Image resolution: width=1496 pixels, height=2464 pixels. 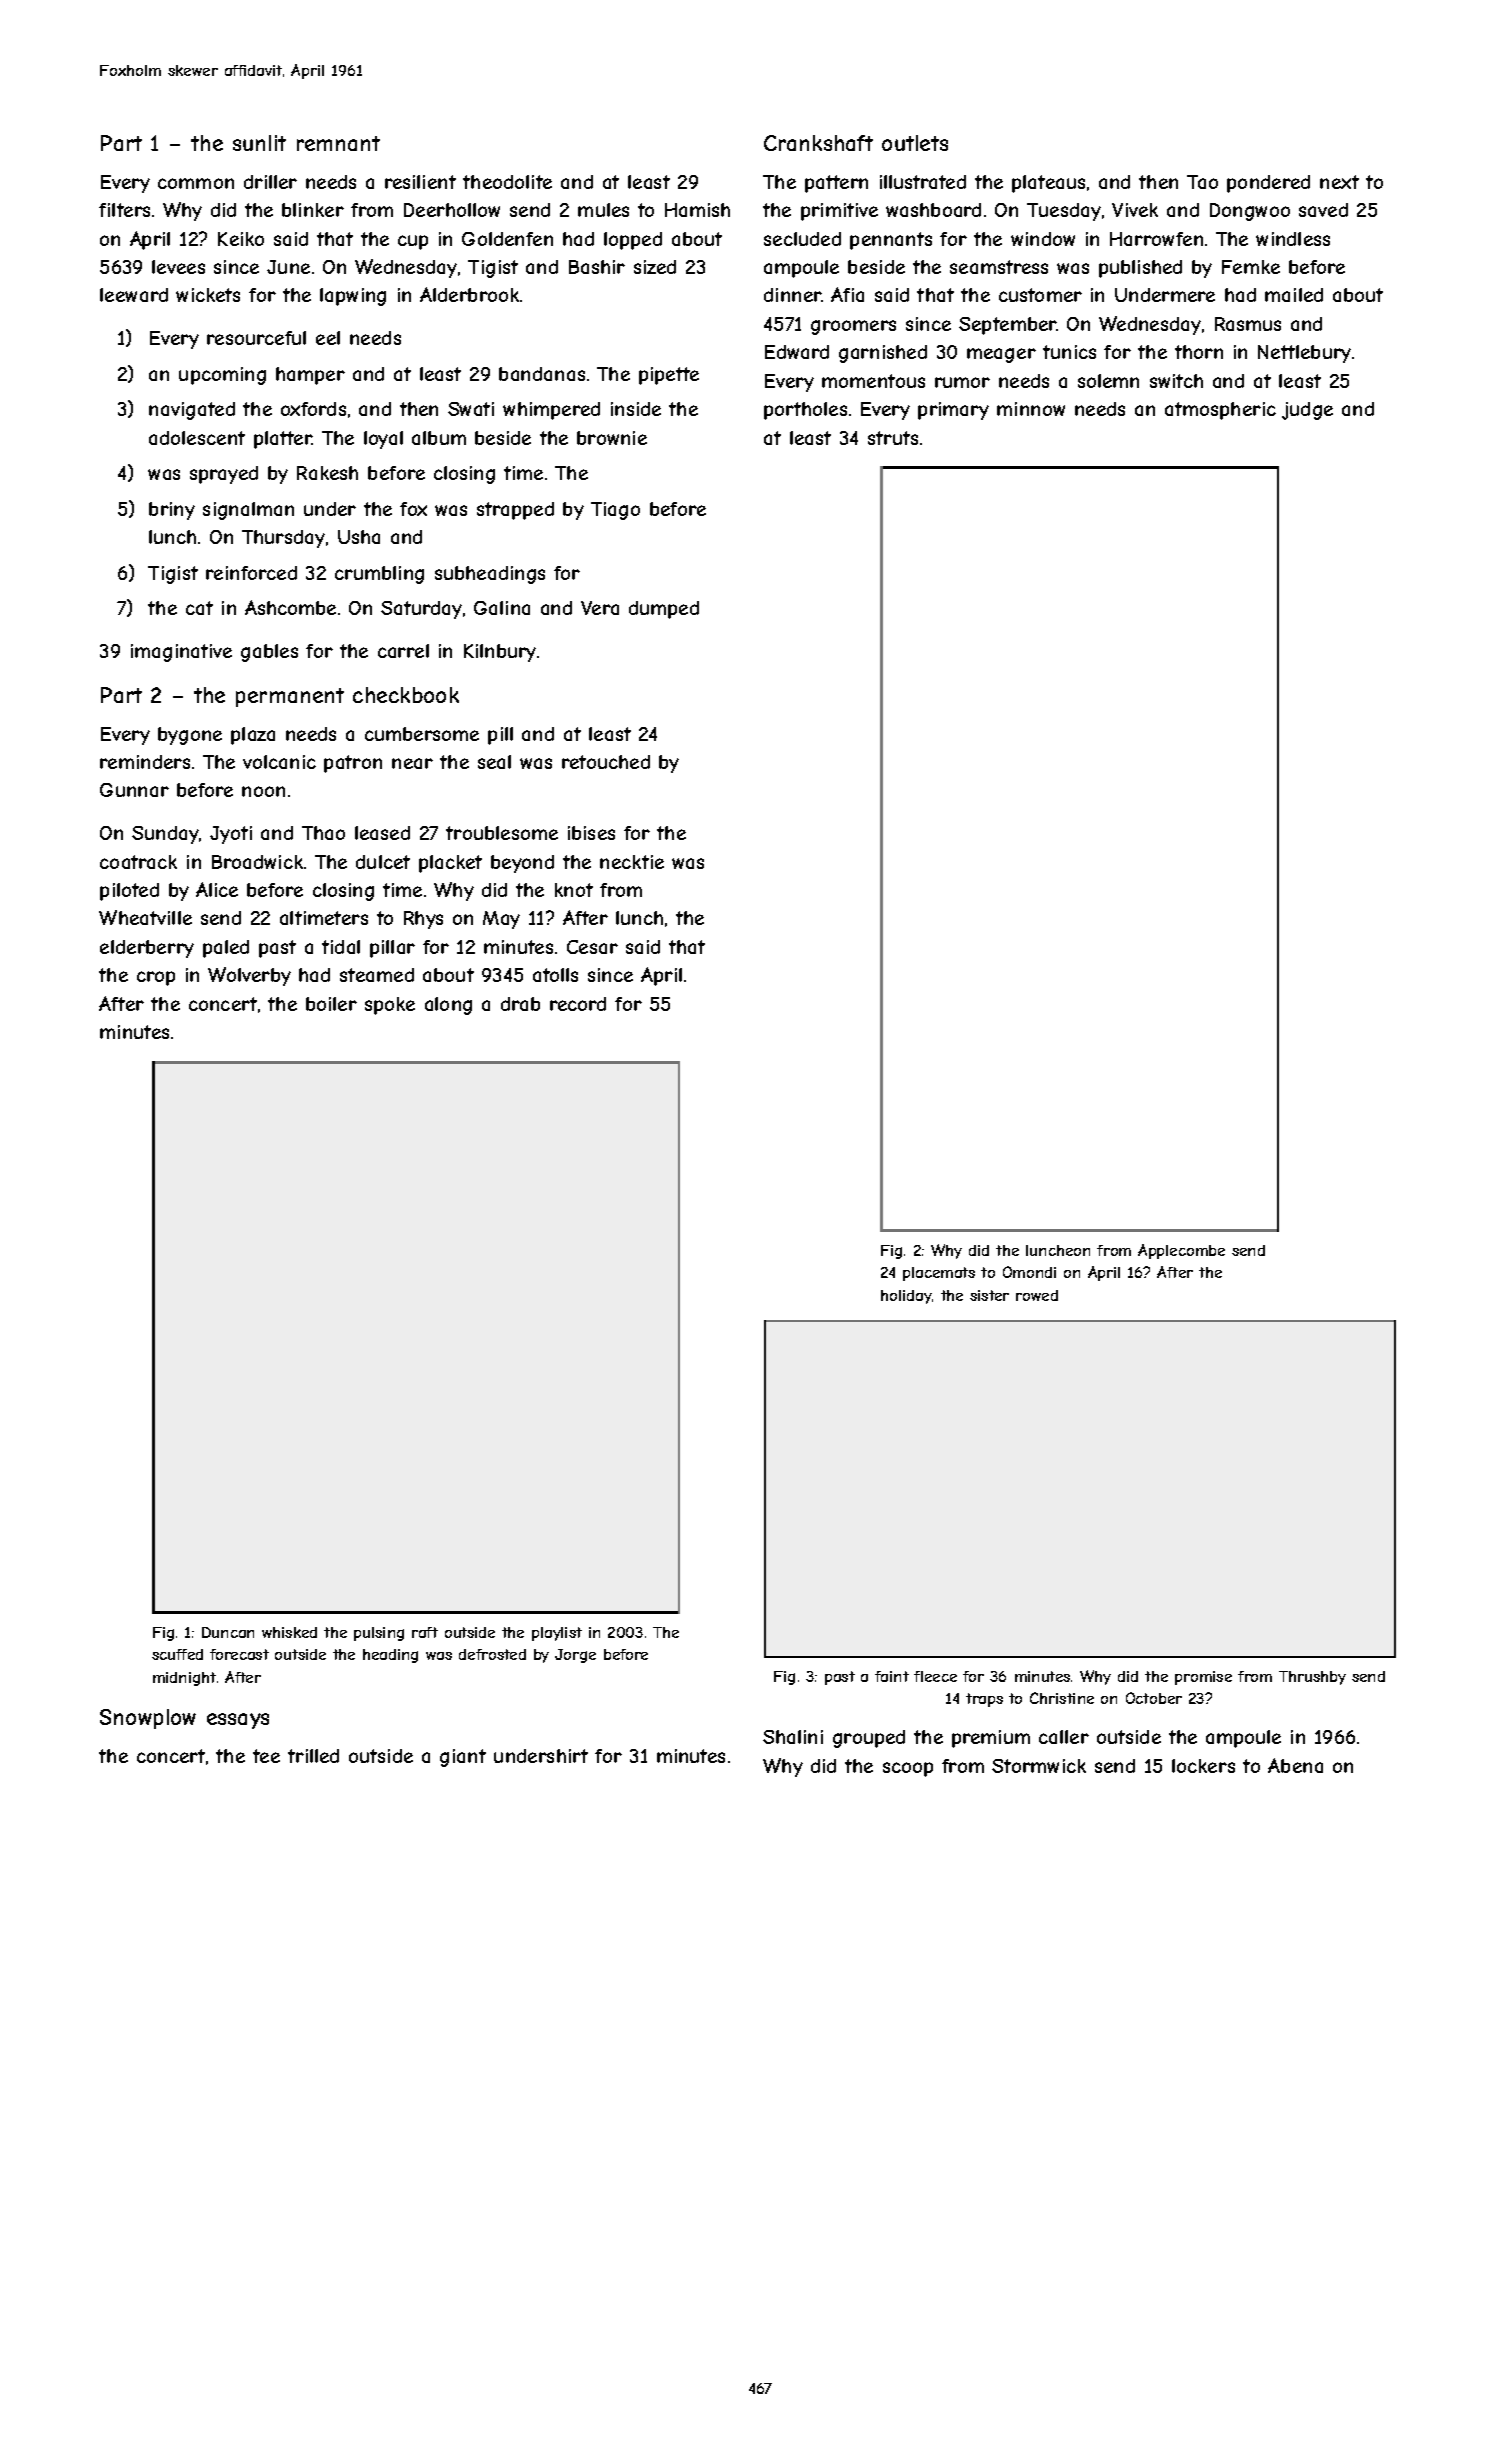 I want to click on promise, so click(x=1203, y=1678).
